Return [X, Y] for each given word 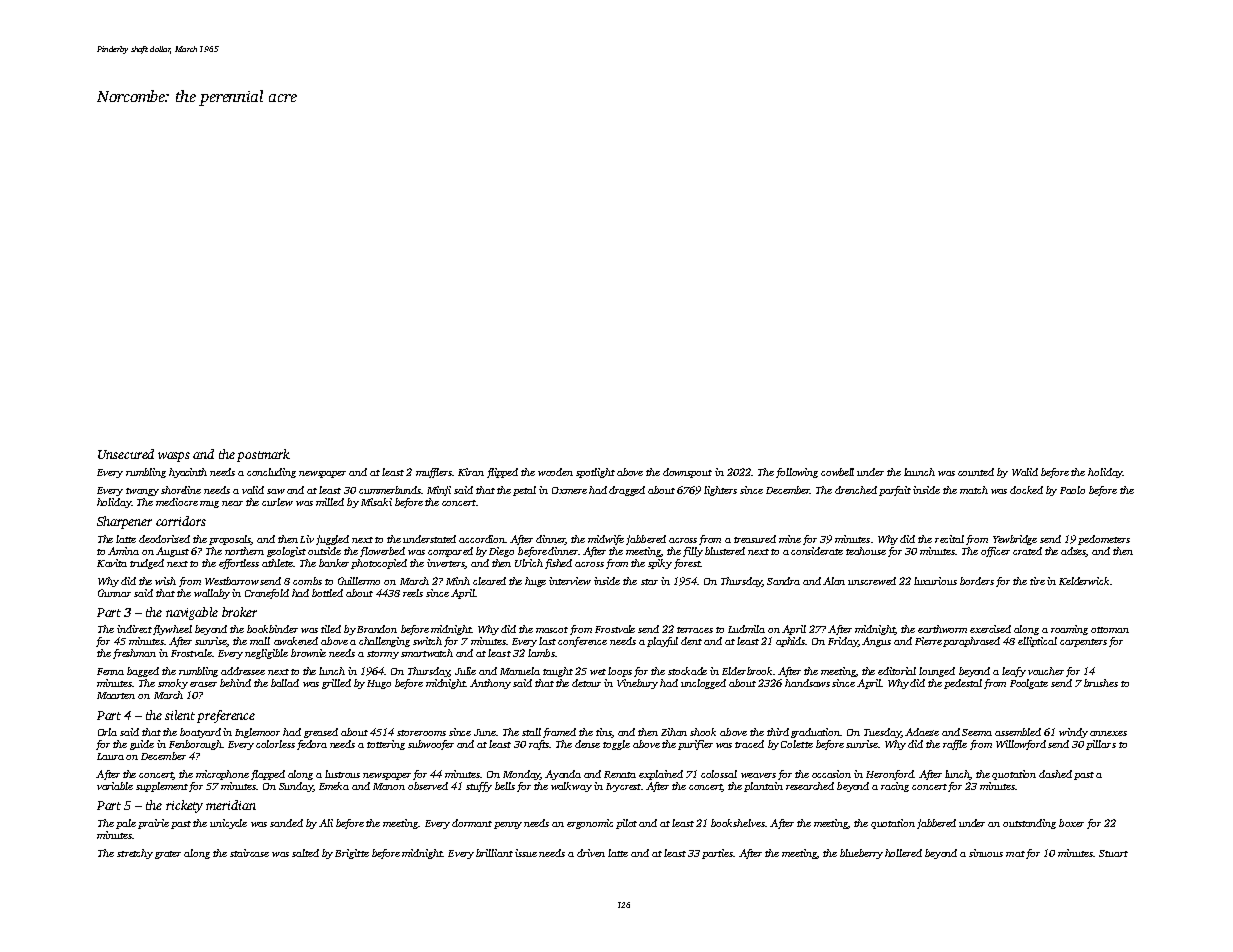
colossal [719, 774]
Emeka [334, 786]
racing [895, 787]
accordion [482, 539]
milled [330, 502]
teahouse [866, 551]
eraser [203, 684]
